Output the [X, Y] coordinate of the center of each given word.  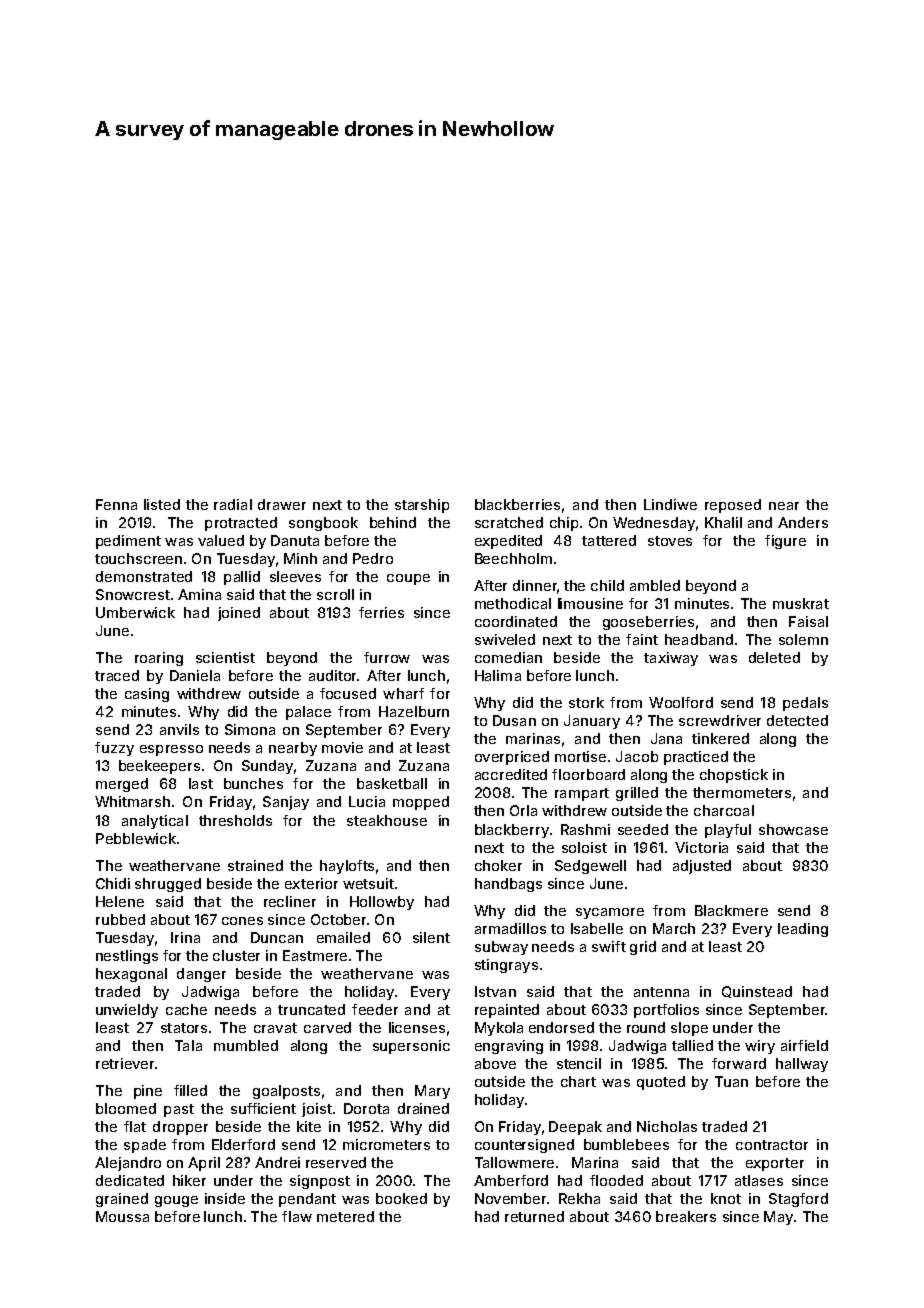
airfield [804, 1045]
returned [534, 1216]
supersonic [411, 1047]
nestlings [127, 957]
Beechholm [513, 558]
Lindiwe [670, 504]
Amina [199, 594]
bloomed [126, 1108]
